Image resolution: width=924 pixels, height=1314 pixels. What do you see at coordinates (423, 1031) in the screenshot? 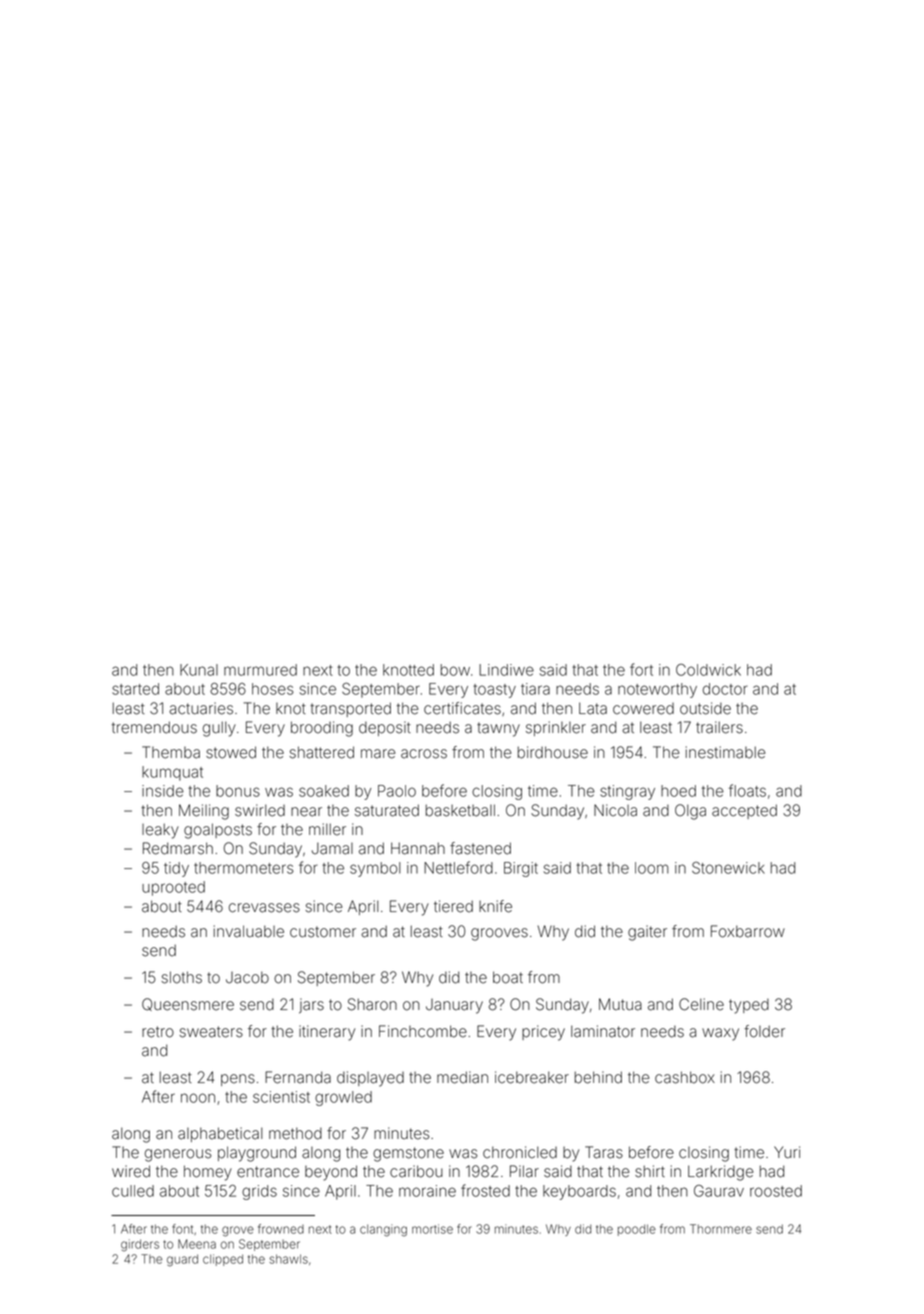
I see `Finchcombe` at bounding box center [423, 1031].
